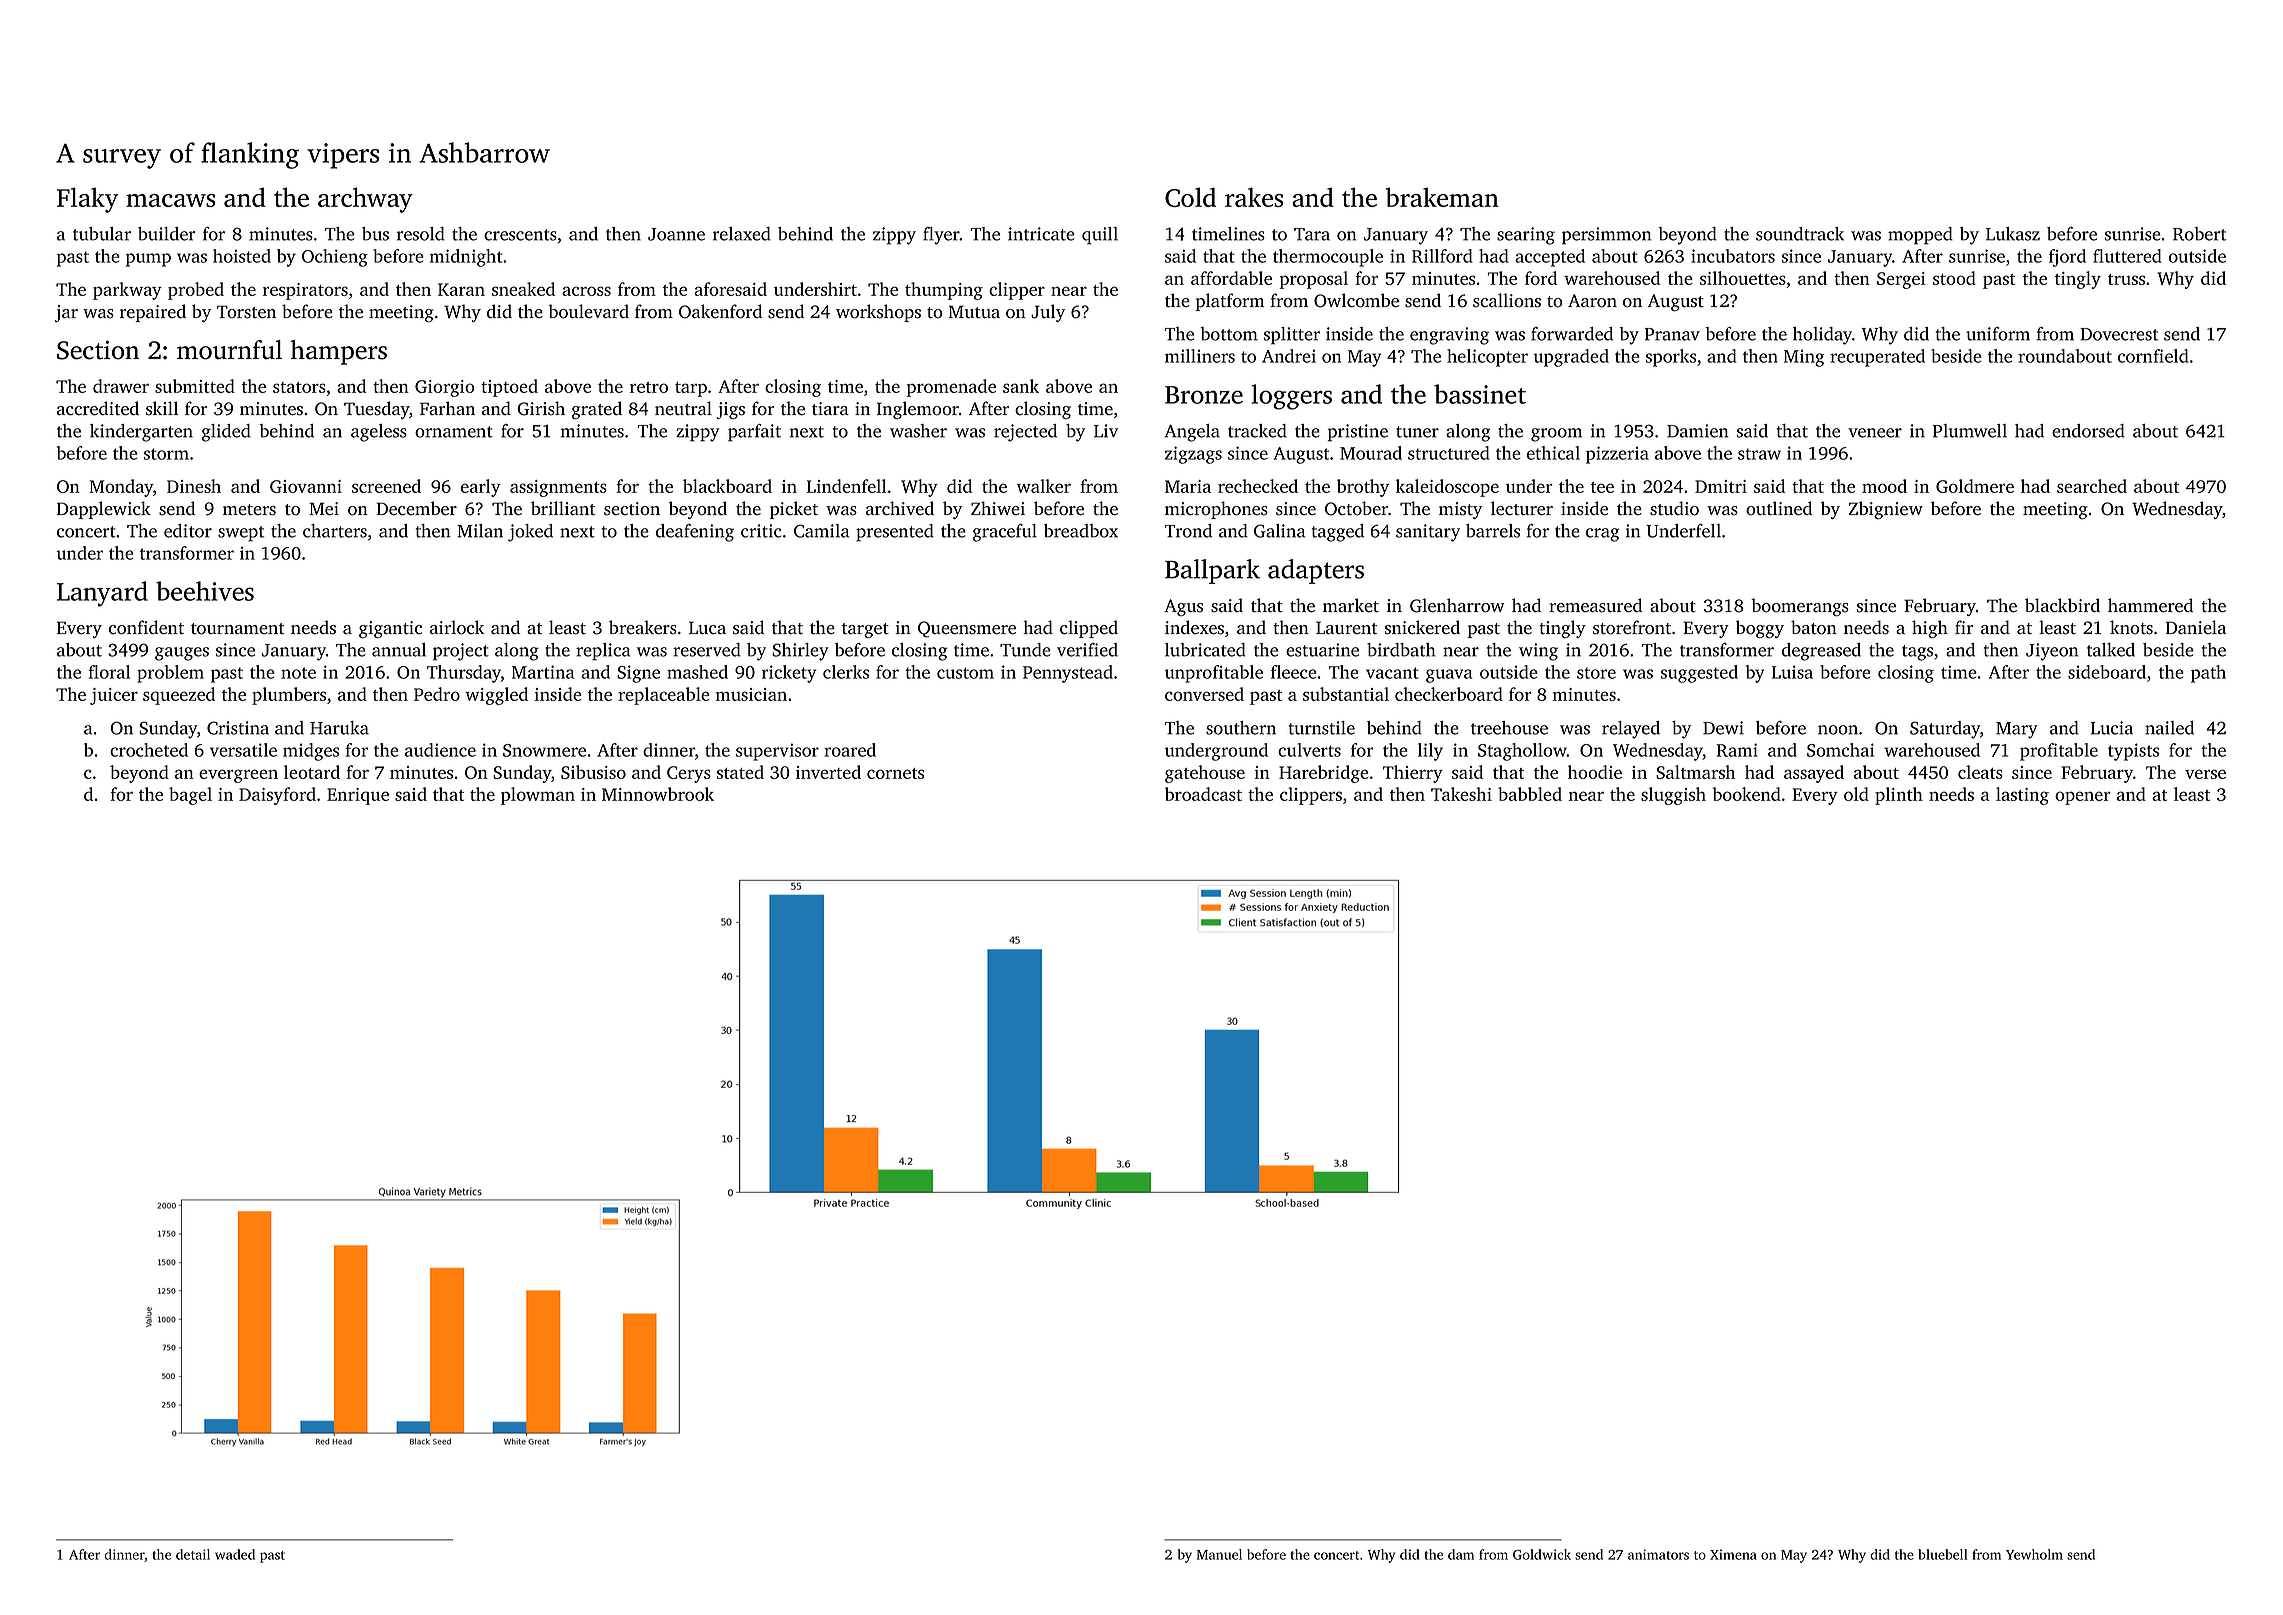 The image size is (2283, 1615). I want to click on truss, so click(2126, 279).
